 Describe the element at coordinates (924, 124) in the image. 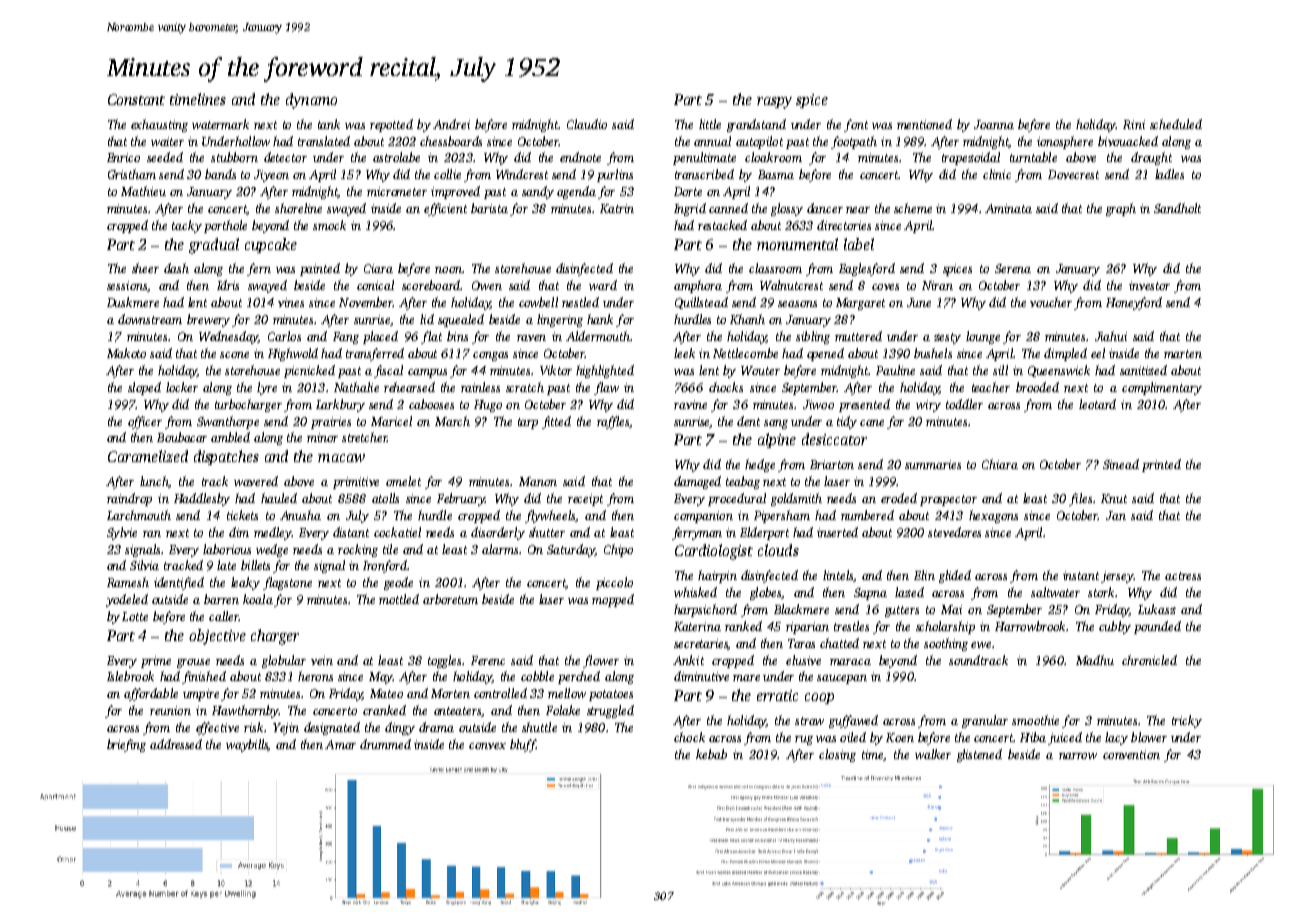

I see `mentioned` at that location.
